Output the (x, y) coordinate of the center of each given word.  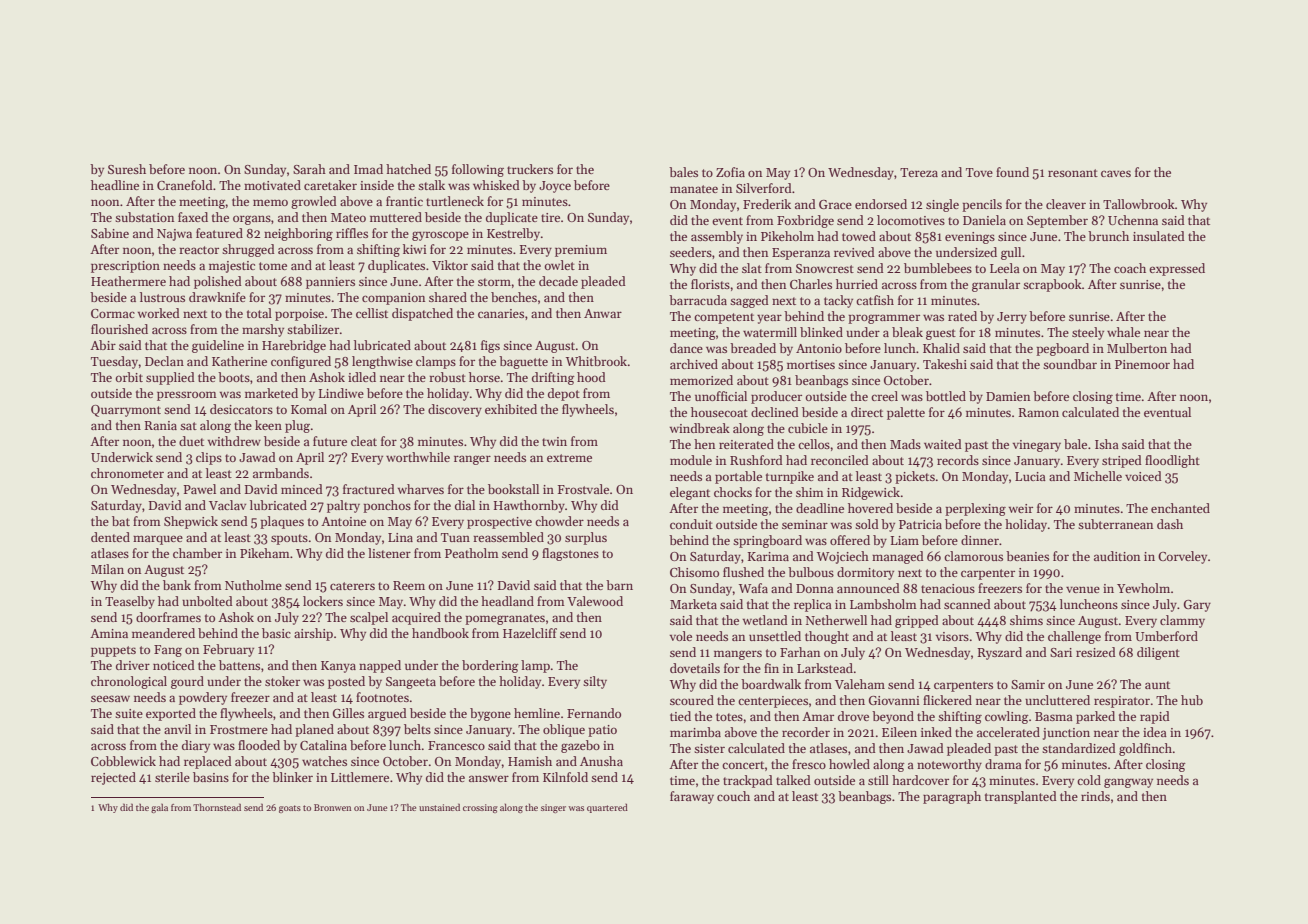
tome (273, 266)
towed (859, 236)
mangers (738, 655)
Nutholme (253, 585)
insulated (1159, 236)
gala (159, 808)
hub (1192, 700)
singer (553, 808)
